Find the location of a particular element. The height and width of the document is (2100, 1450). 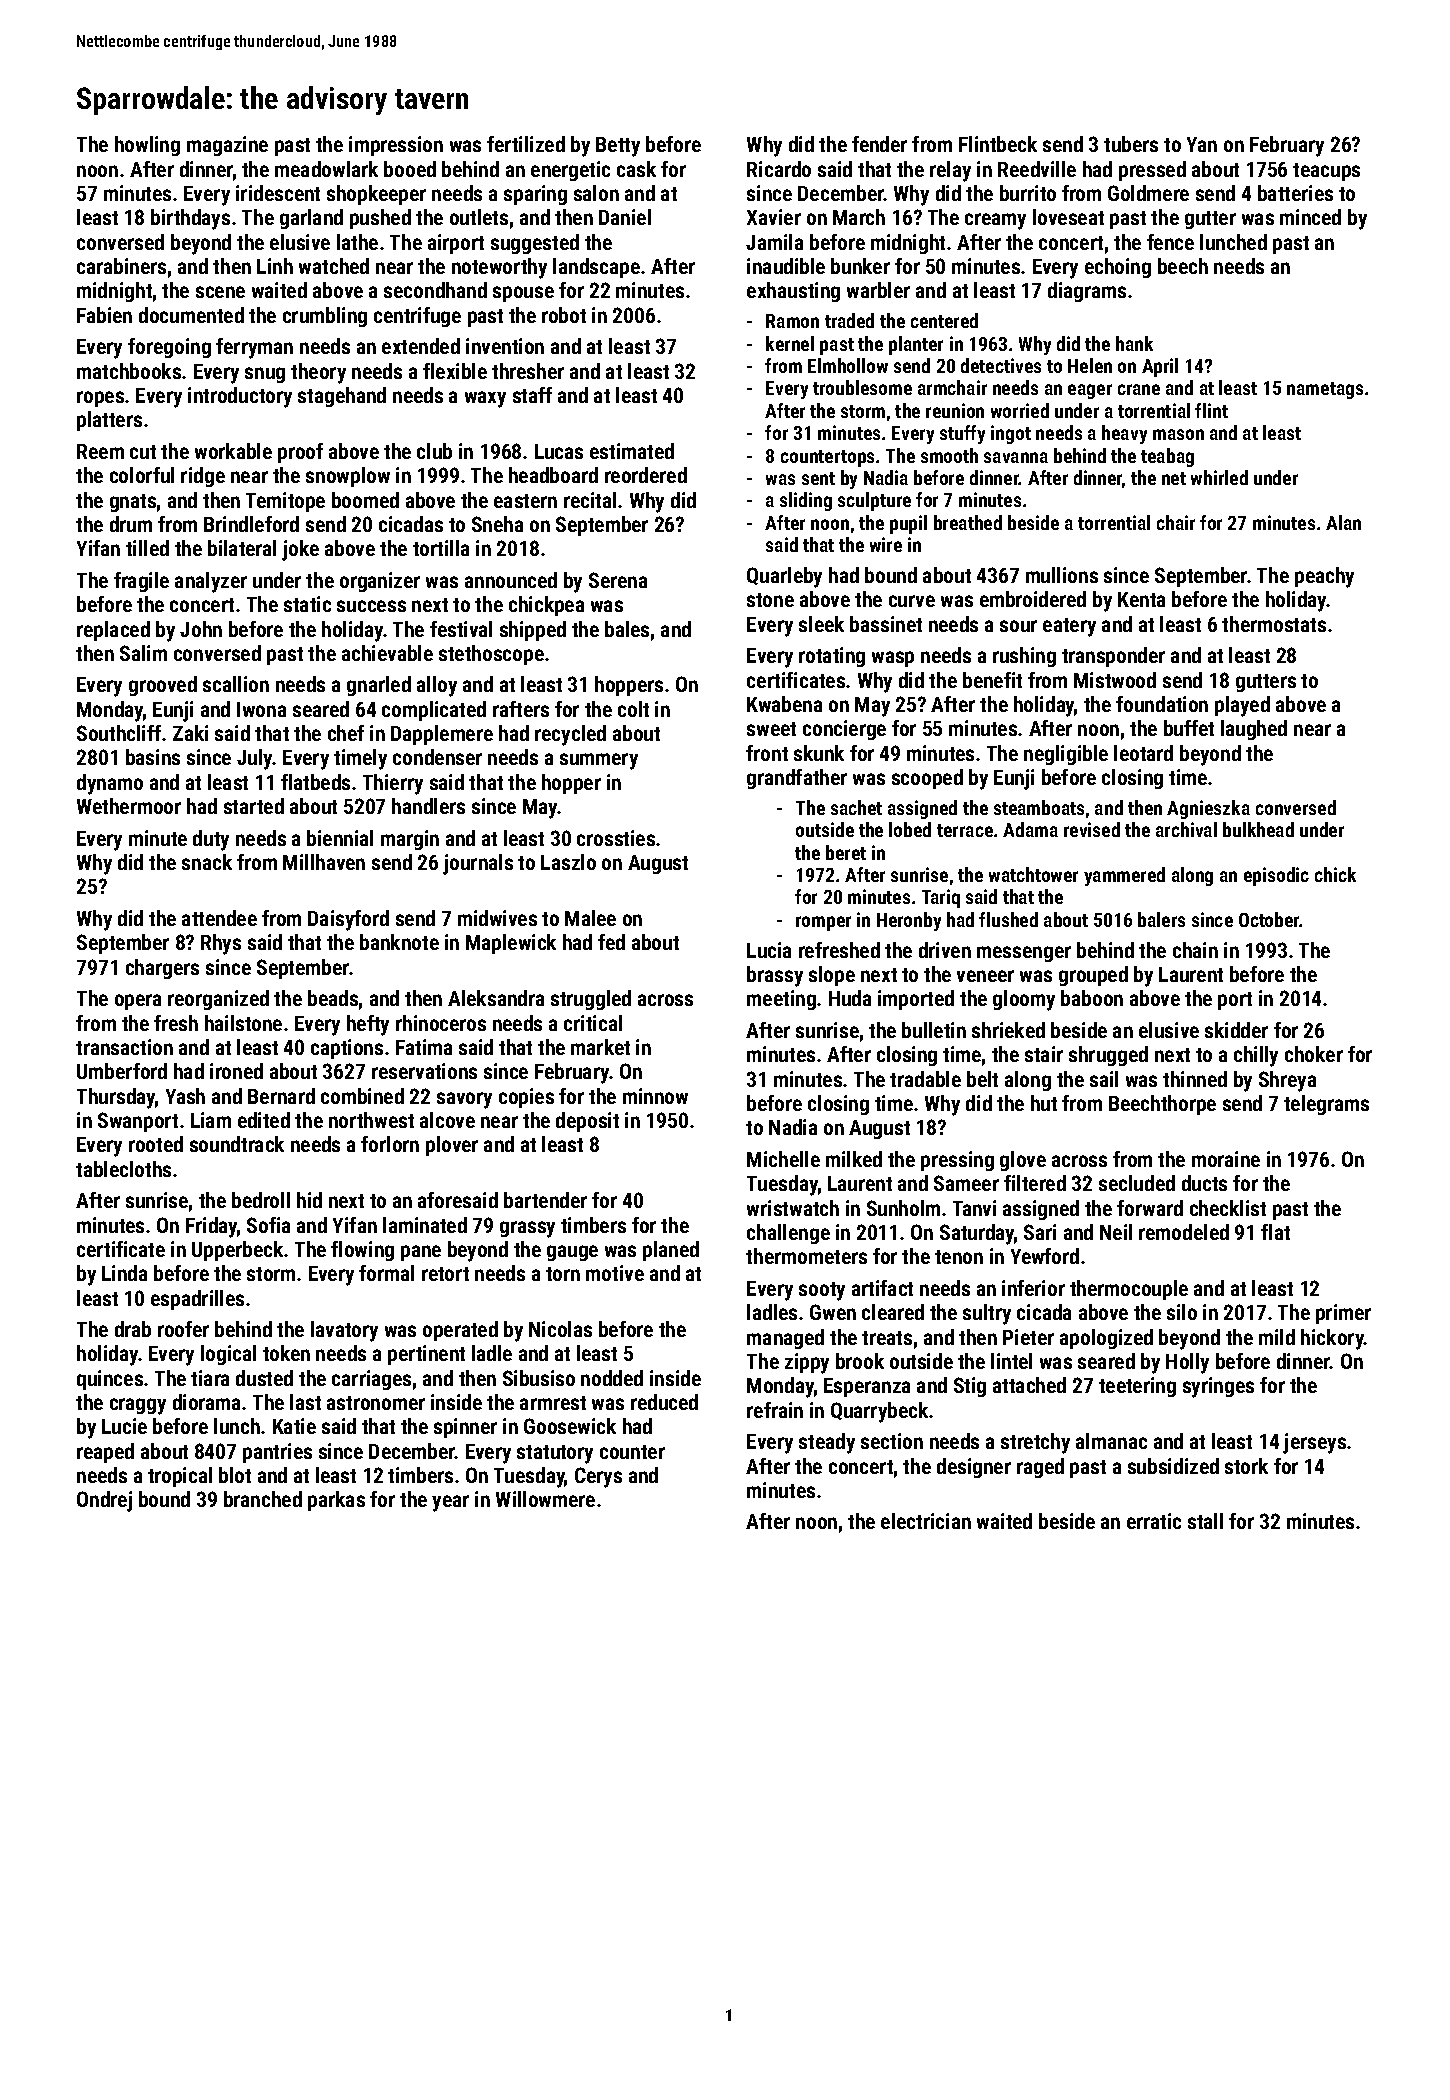

gauge is located at coordinates (572, 1253).
